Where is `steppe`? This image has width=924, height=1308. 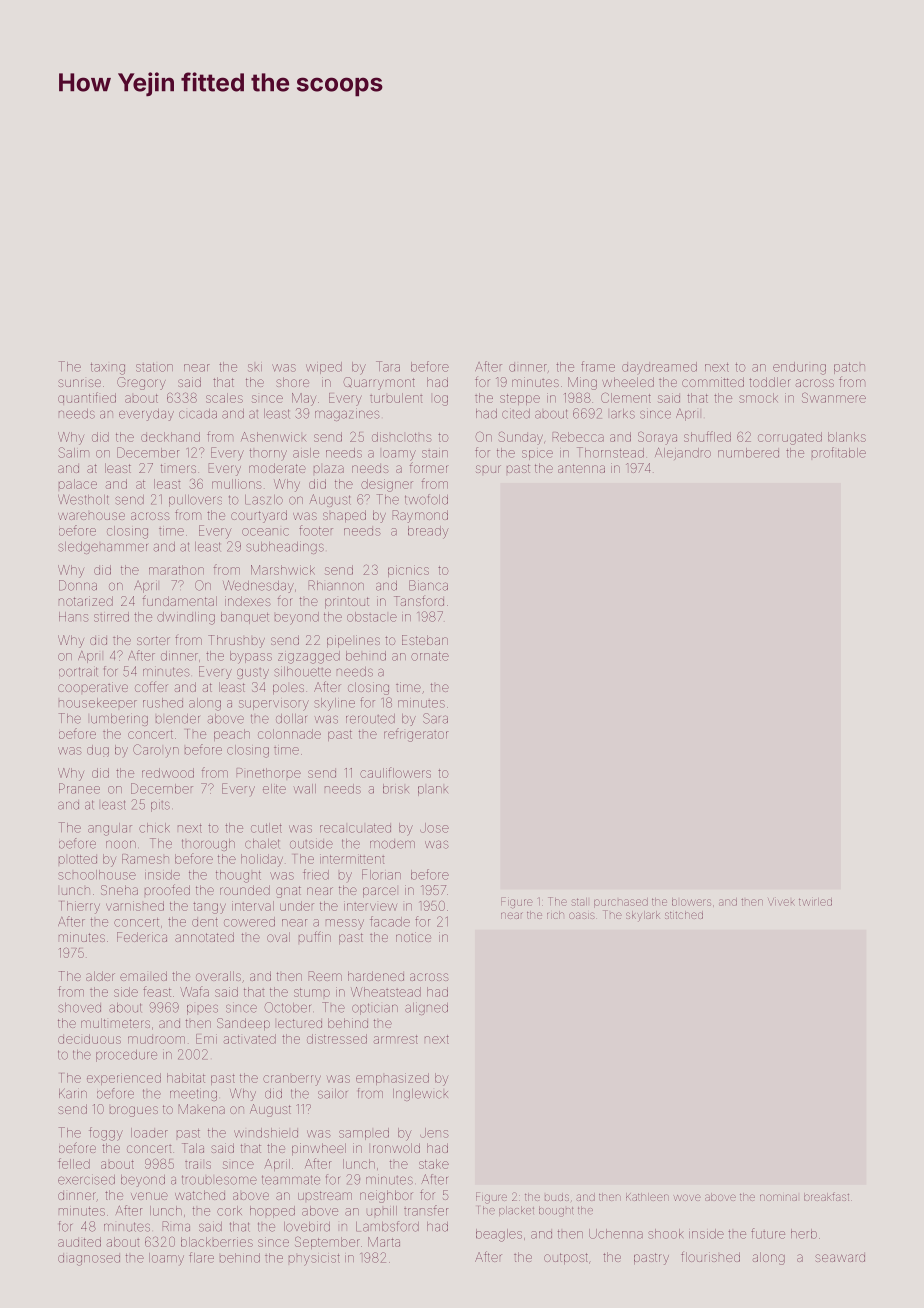 steppe is located at coordinates (520, 399).
